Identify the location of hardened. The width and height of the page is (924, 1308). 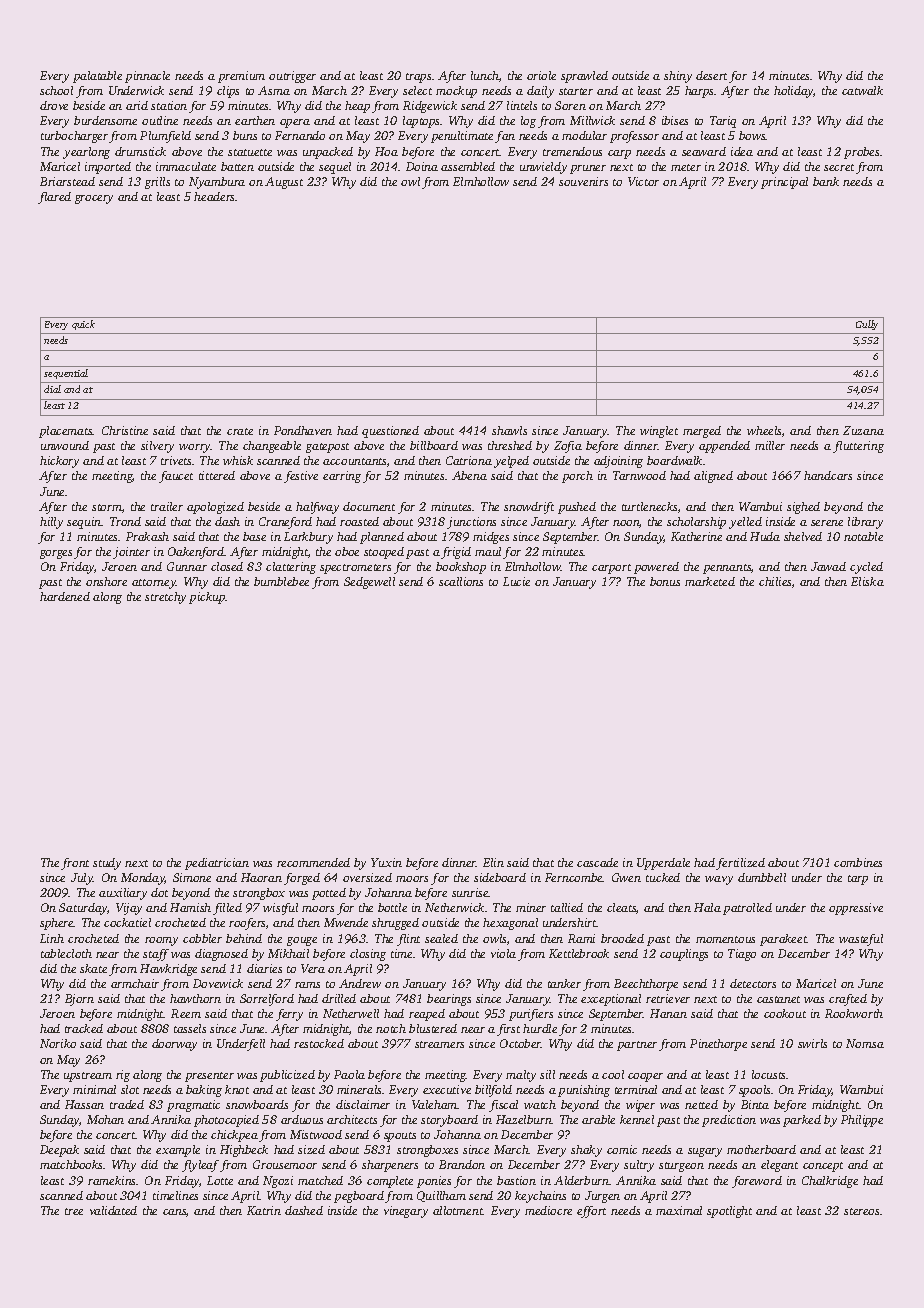
(65, 596).
